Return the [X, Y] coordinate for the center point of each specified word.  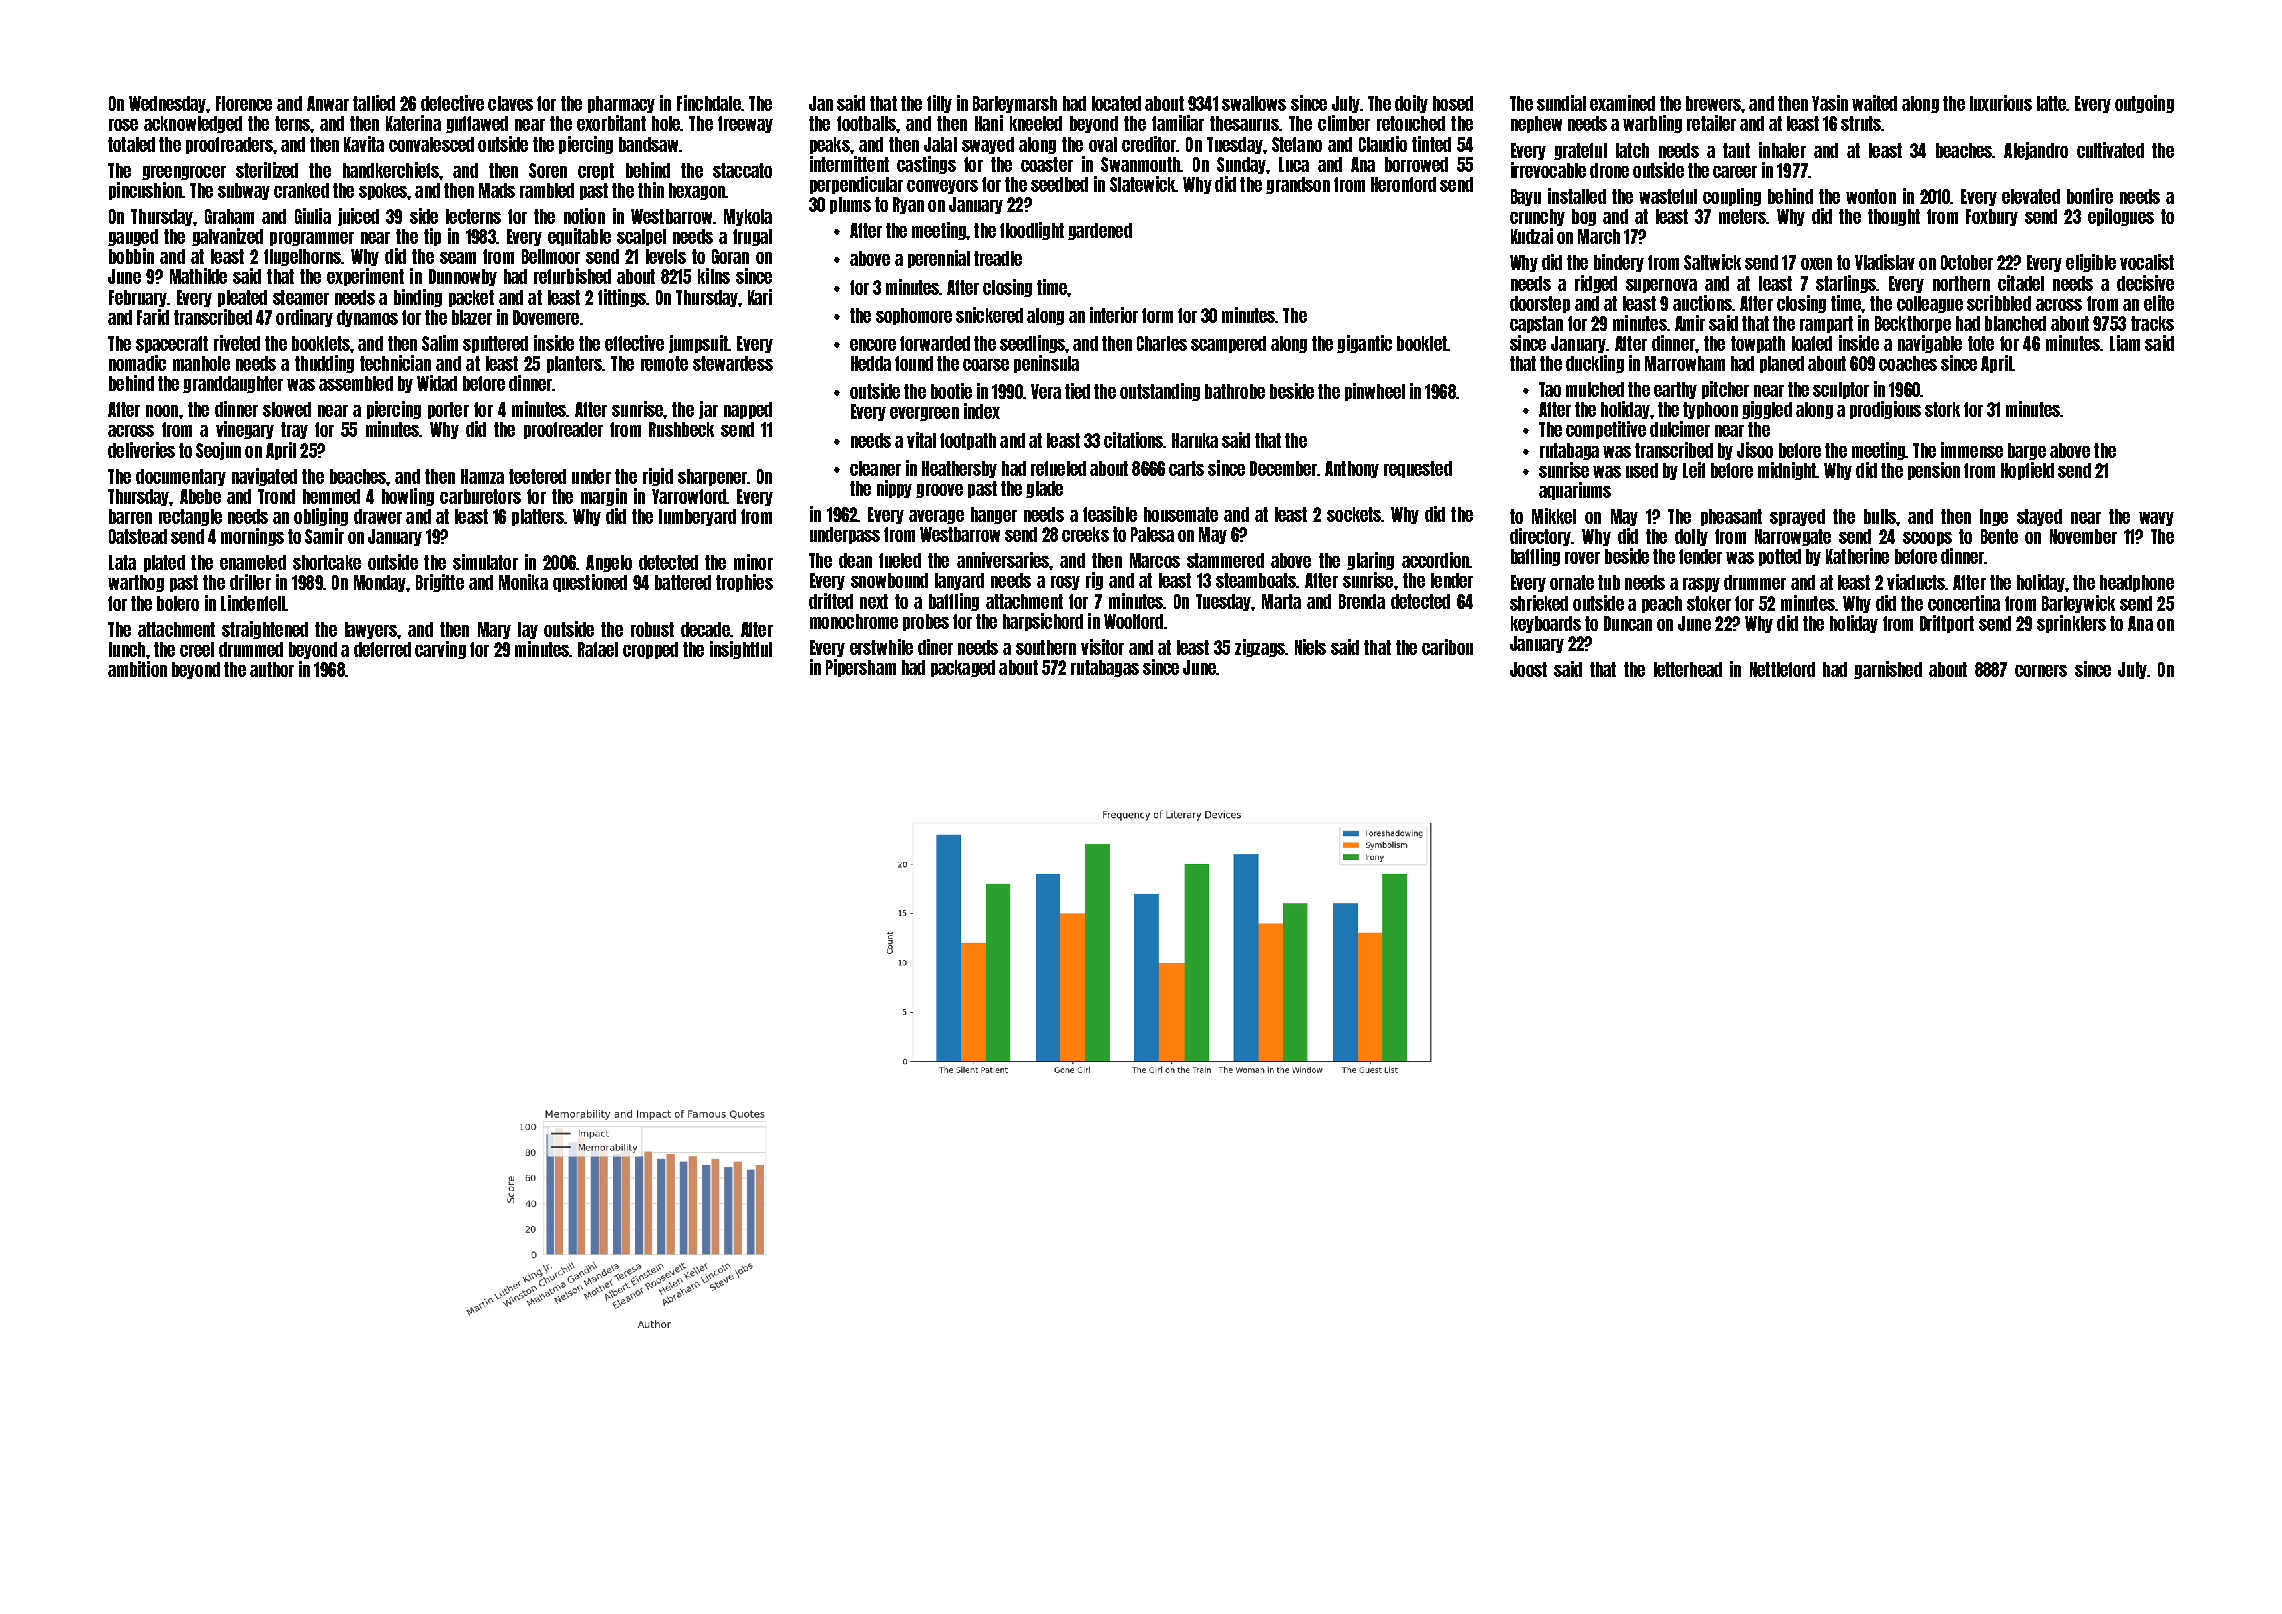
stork [1942, 409]
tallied [374, 103]
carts [1186, 468]
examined [1622, 103]
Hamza [482, 476]
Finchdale [709, 103]
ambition [137, 669]
